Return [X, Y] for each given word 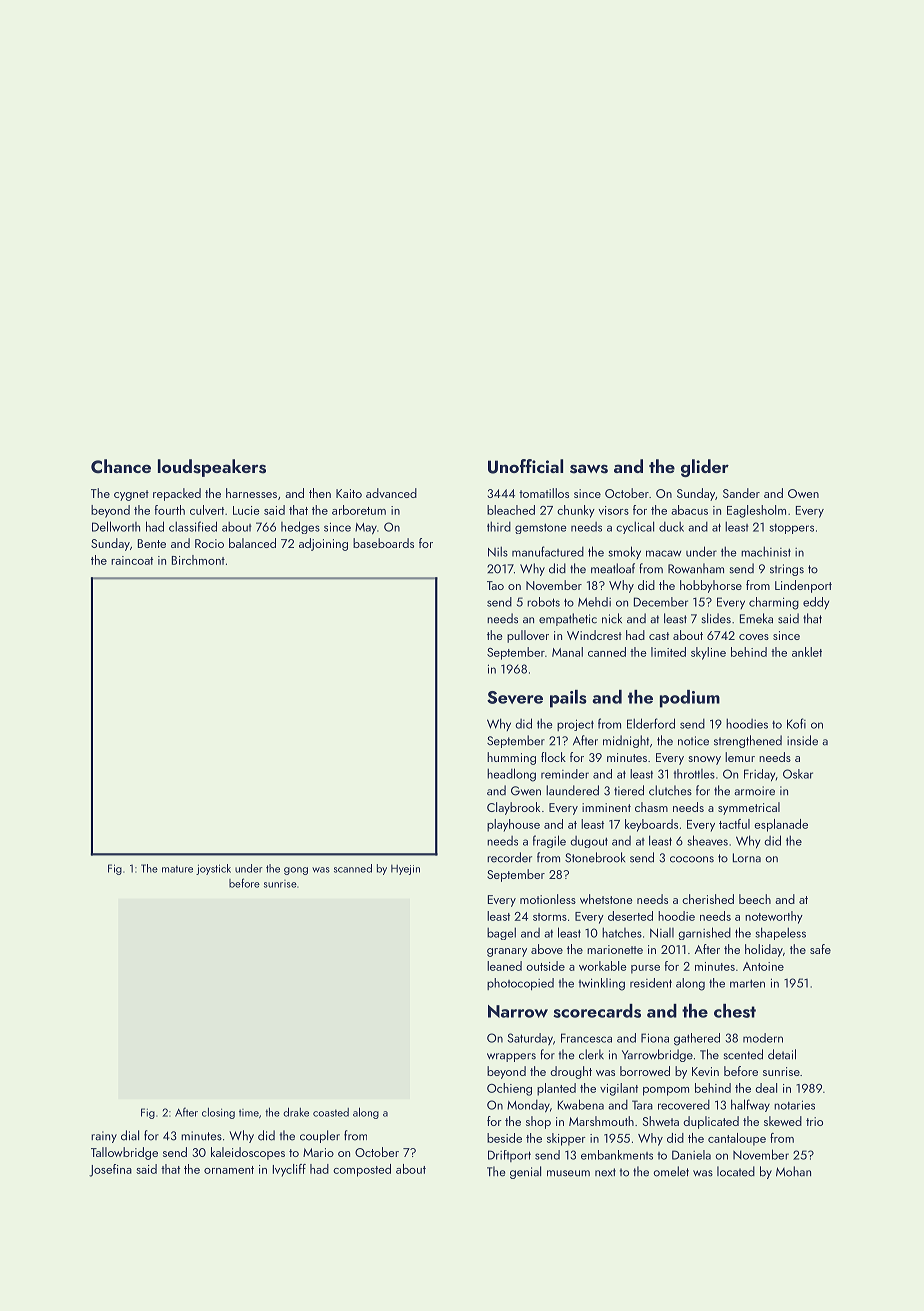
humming [511, 758]
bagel [501, 933]
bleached [511, 510]
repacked [177, 494]
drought [571, 1072]
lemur [740, 757]
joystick [213, 869]
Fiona [655, 1038]
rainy [104, 1137]
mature [177, 869]
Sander [741, 493]
